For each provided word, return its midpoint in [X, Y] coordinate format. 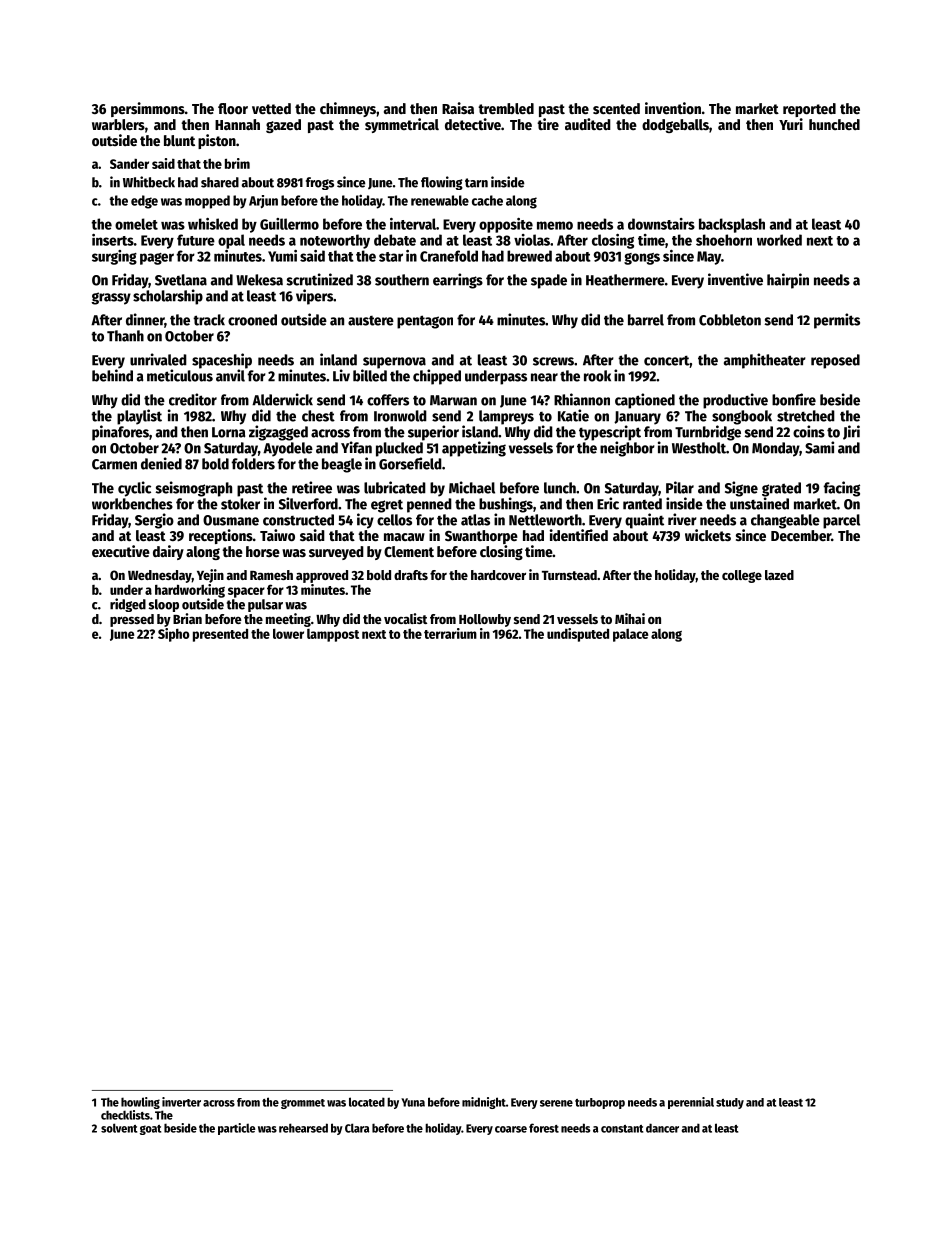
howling [140, 1103]
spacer [246, 592]
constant [622, 1129]
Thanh [125, 336]
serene [556, 1103]
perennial [691, 1103]
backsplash [732, 225]
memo [555, 225]
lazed [779, 575]
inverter [181, 1102]
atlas [475, 520]
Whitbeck [149, 182]
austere [371, 321]
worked [779, 240]
